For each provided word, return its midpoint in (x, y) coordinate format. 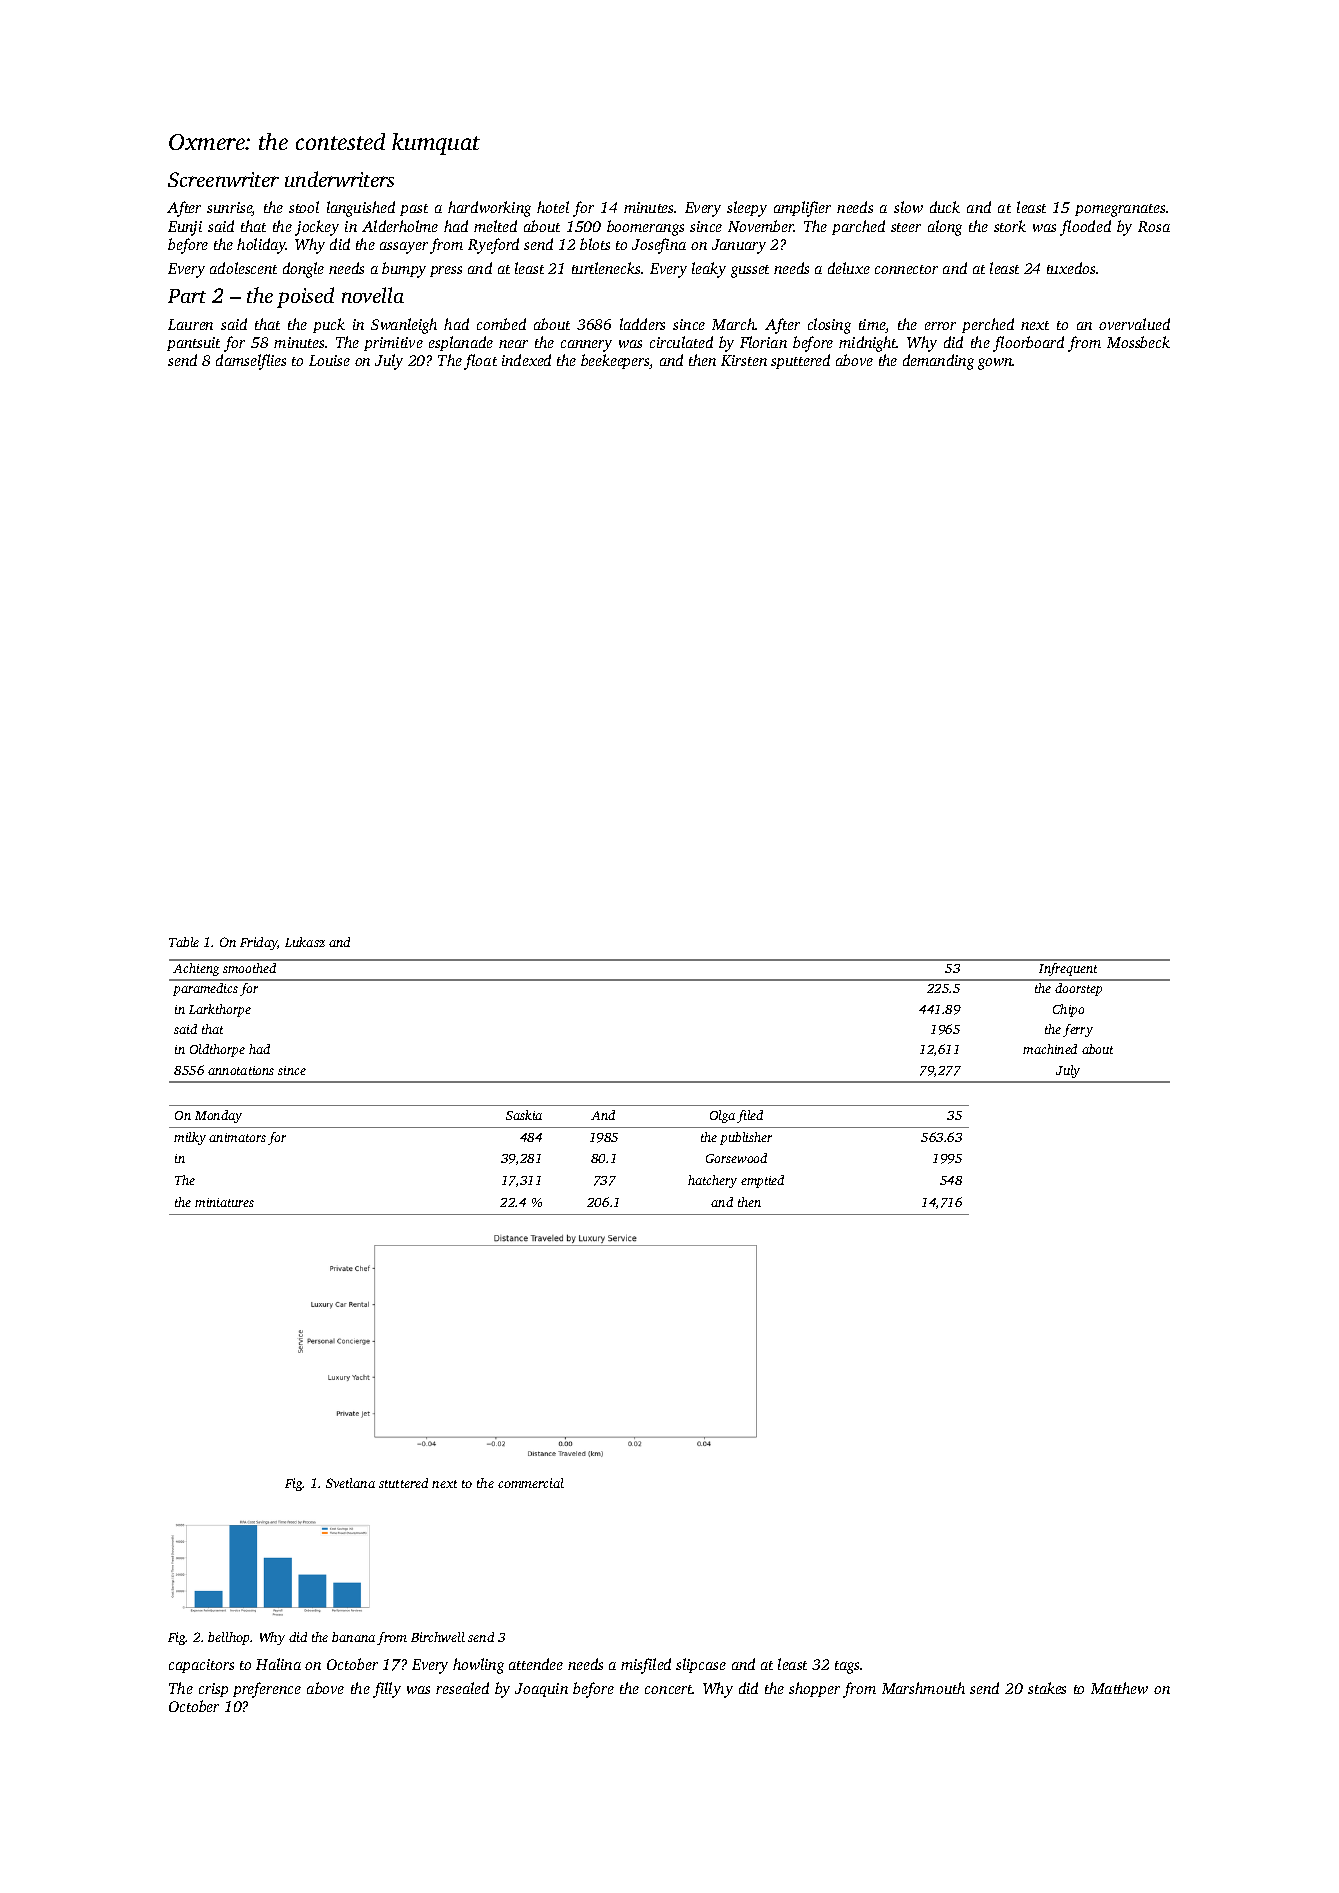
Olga (722, 1116)
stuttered (403, 1483)
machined (1050, 1049)
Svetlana (350, 1483)
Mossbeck (1138, 342)
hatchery (712, 1181)
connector (906, 269)
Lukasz (305, 942)
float (480, 362)
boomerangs (645, 228)
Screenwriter (223, 179)
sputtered (800, 361)
